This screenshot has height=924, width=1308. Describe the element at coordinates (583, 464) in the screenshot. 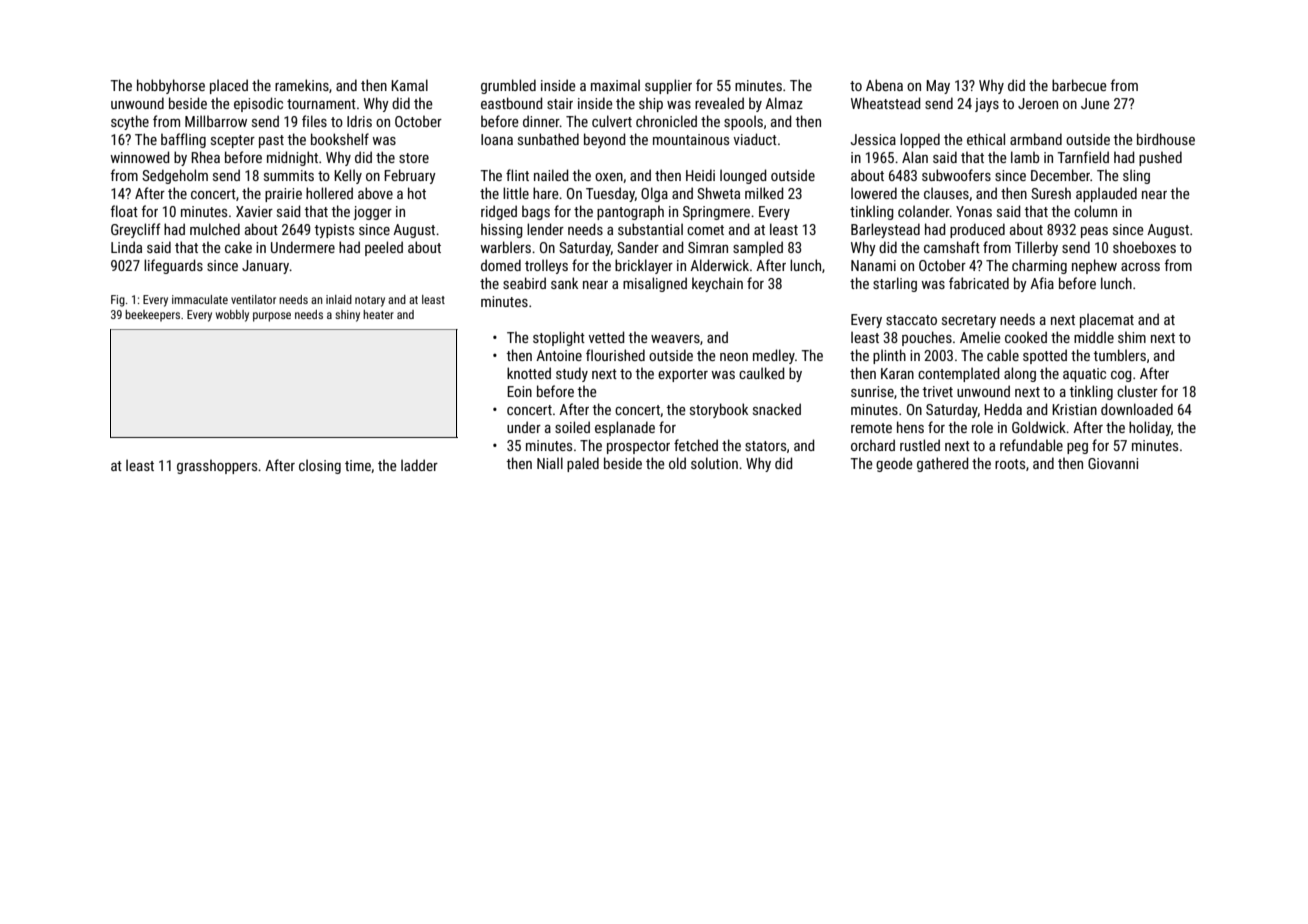

I see `paled` at that location.
